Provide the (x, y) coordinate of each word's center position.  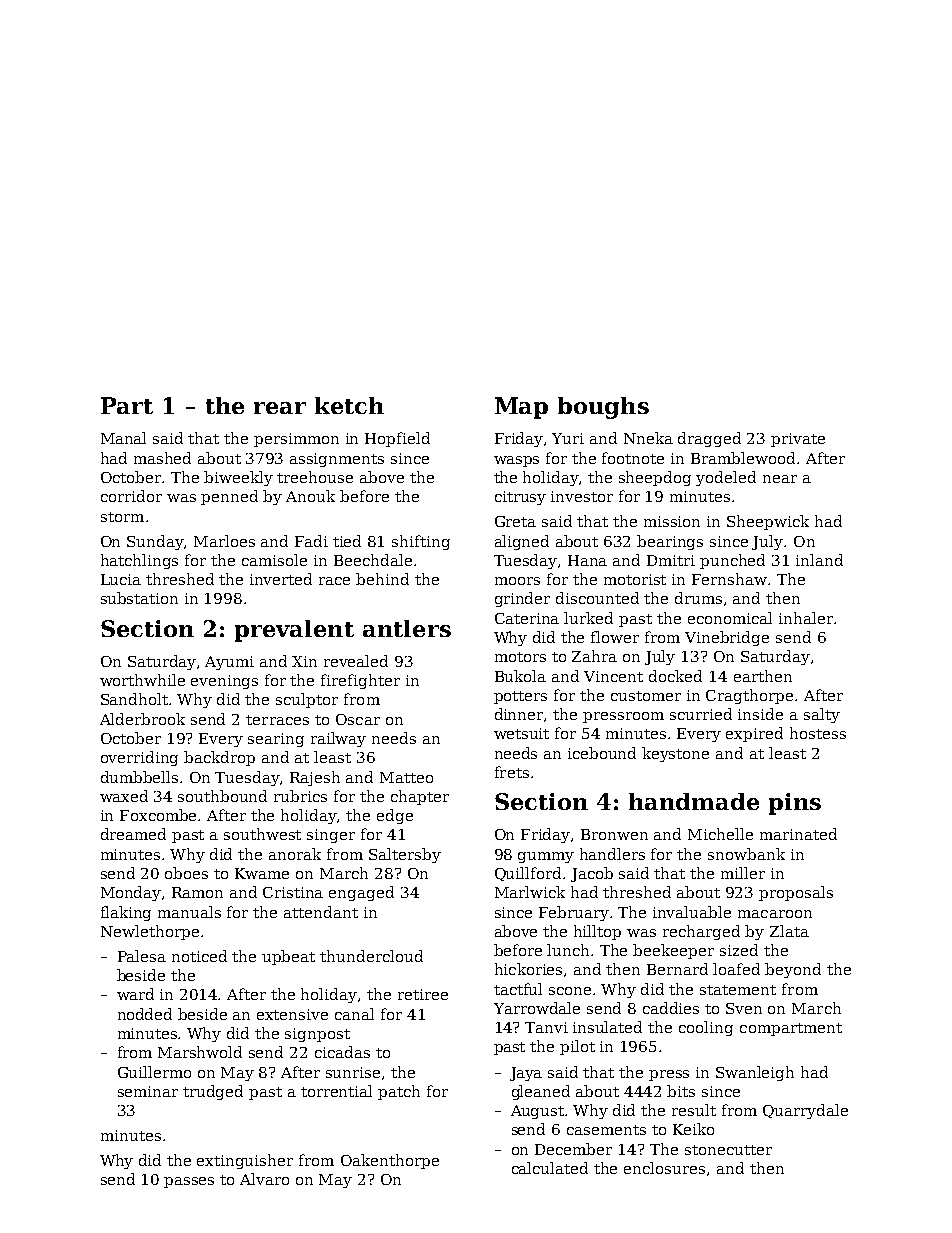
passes (189, 1182)
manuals (189, 912)
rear (280, 408)
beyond (793, 970)
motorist (635, 579)
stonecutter (728, 1150)
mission (672, 521)
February (574, 913)
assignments (337, 460)
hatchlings (139, 561)
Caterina (527, 618)
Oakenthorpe (390, 1161)
